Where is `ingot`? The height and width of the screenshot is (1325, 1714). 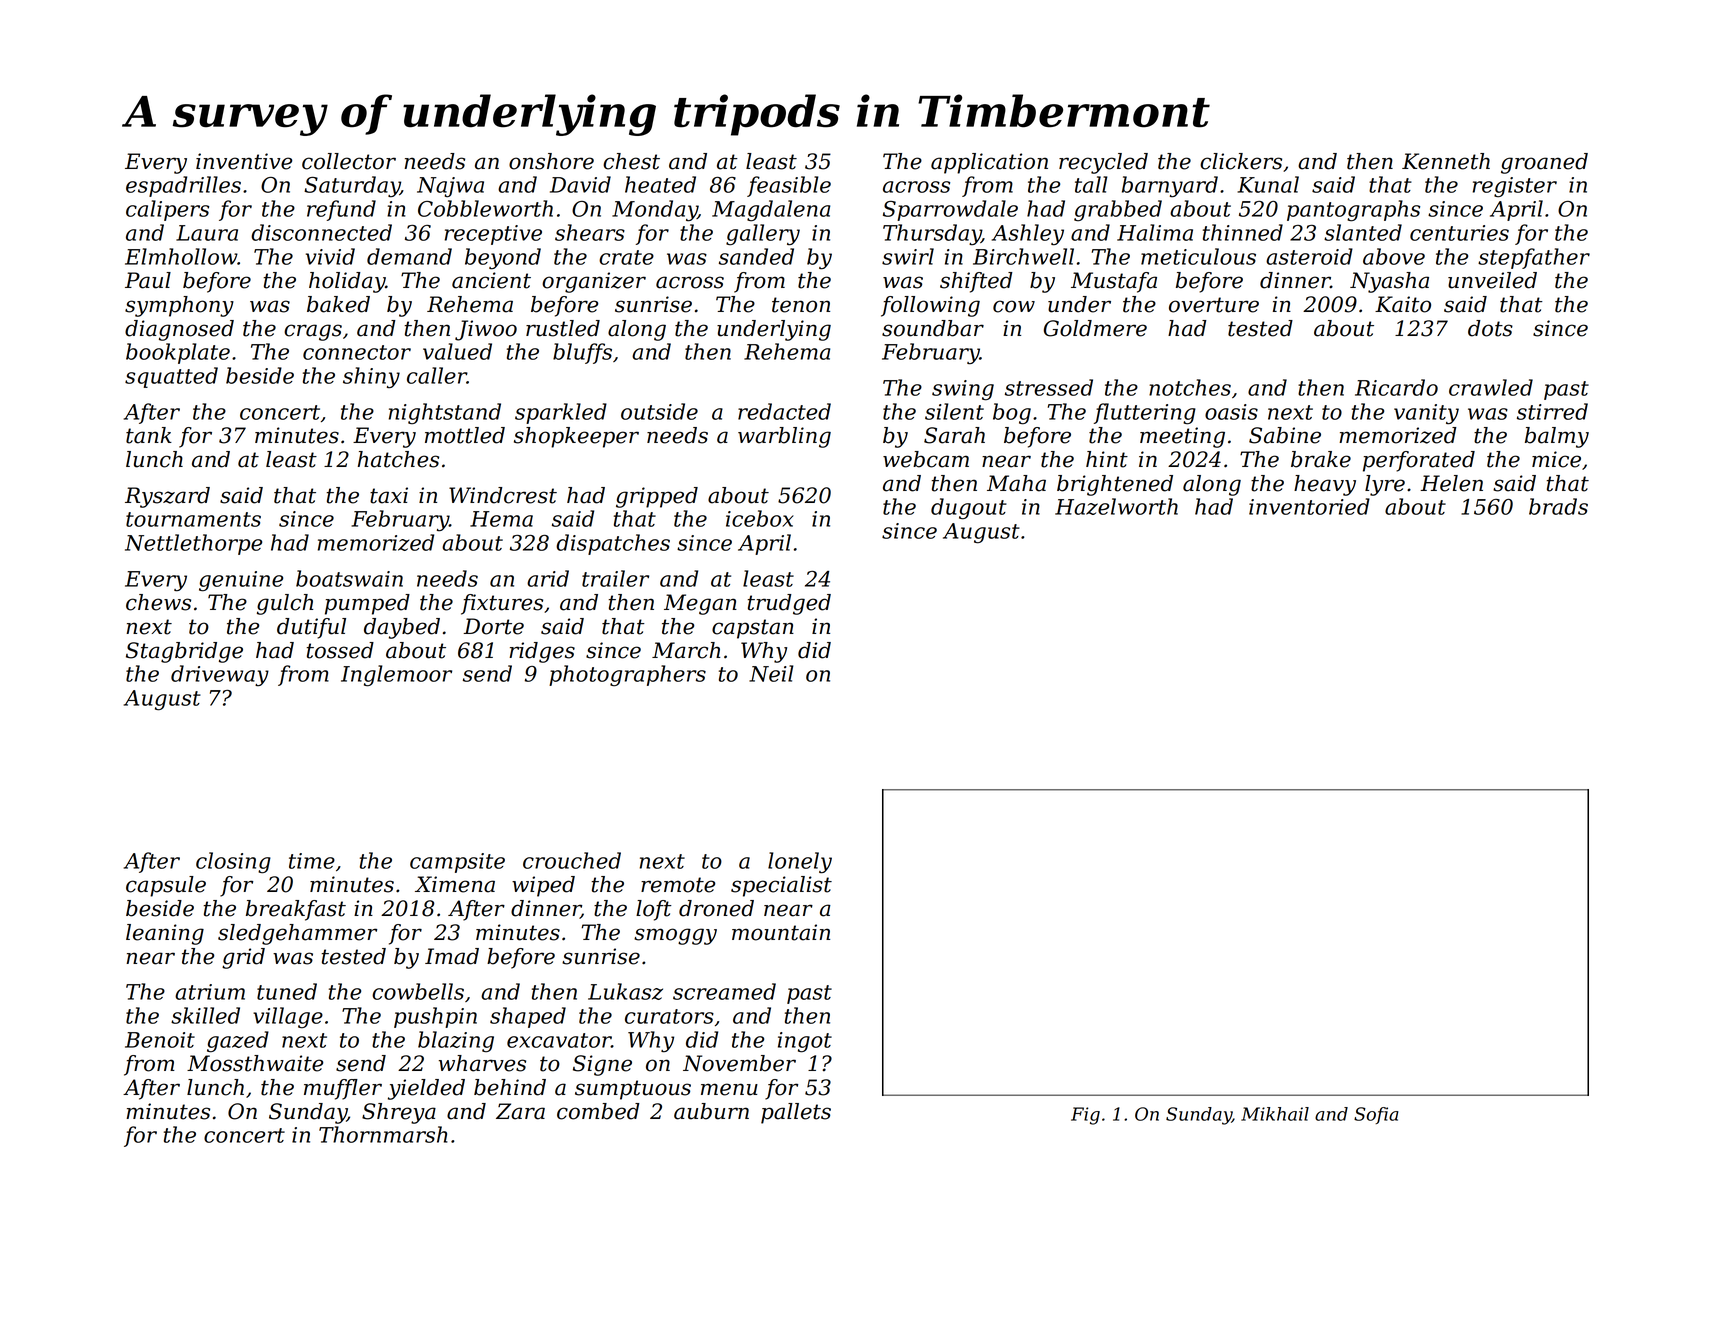
ingot is located at coordinates (805, 1042).
